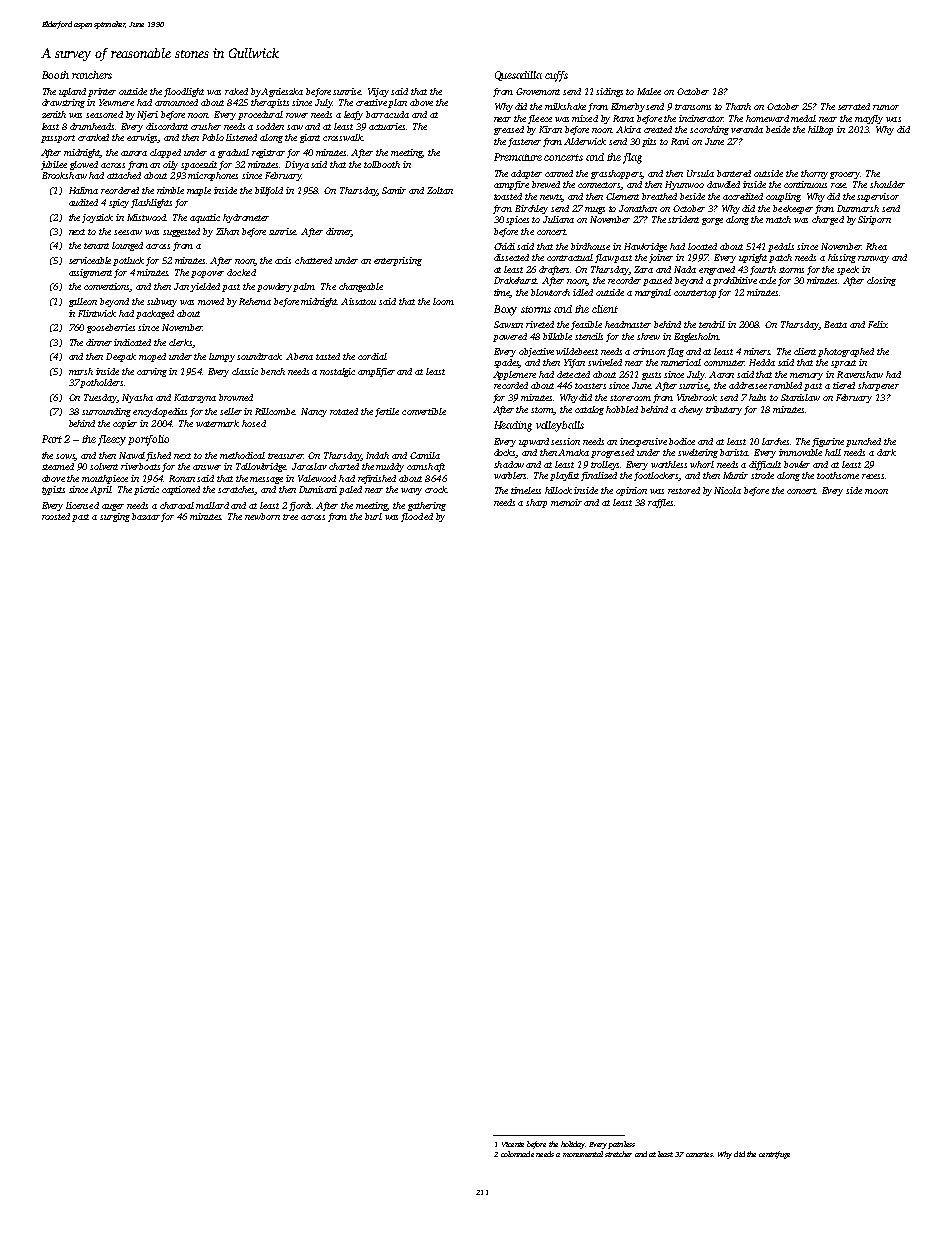  Describe the element at coordinates (774, 1155) in the screenshot. I see `centrifuge` at that location.
